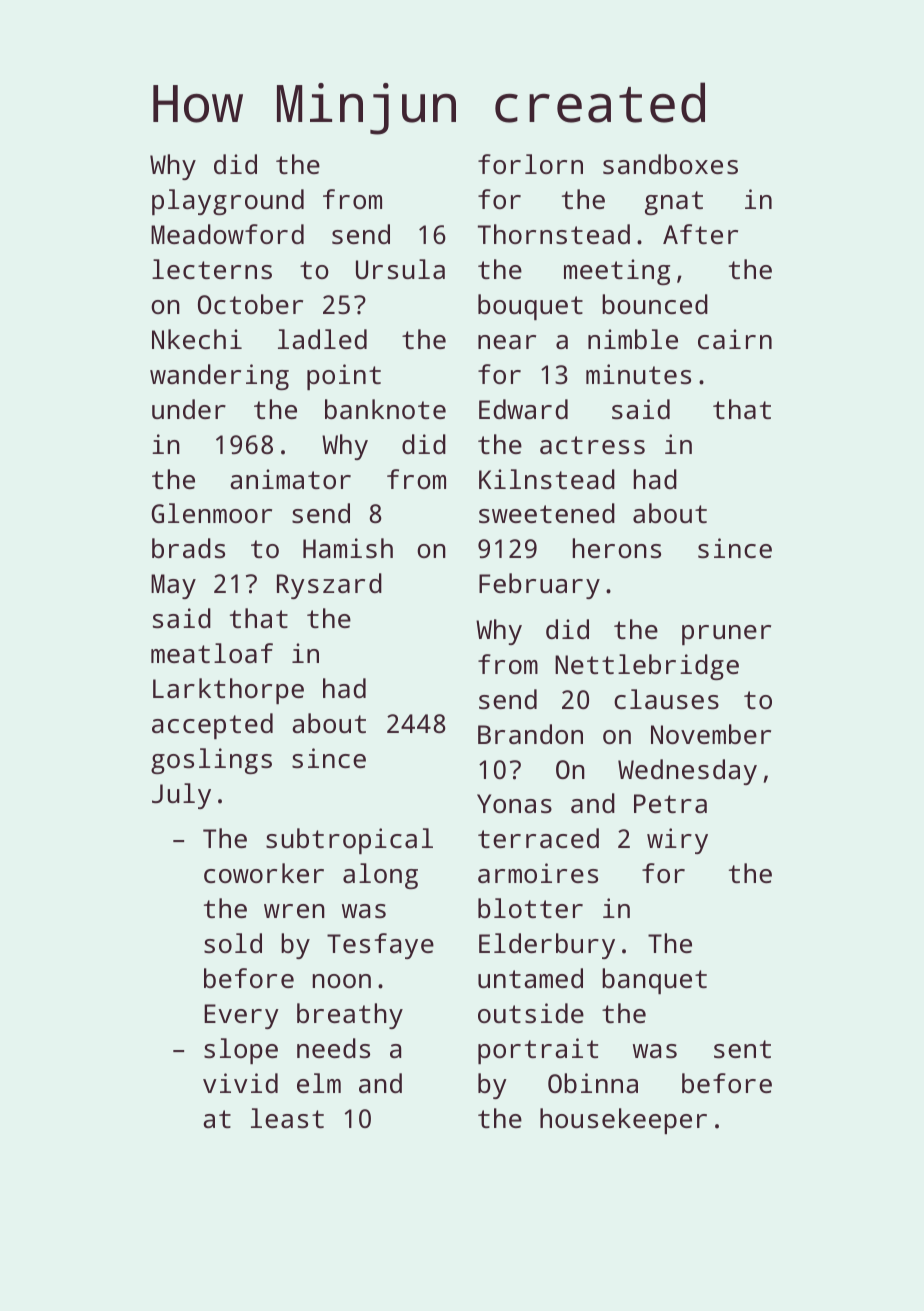  What do you see at coordinates (228, 691) in the screenshot?
I see `Larkthorpe` at bounding box center [228, 691].
